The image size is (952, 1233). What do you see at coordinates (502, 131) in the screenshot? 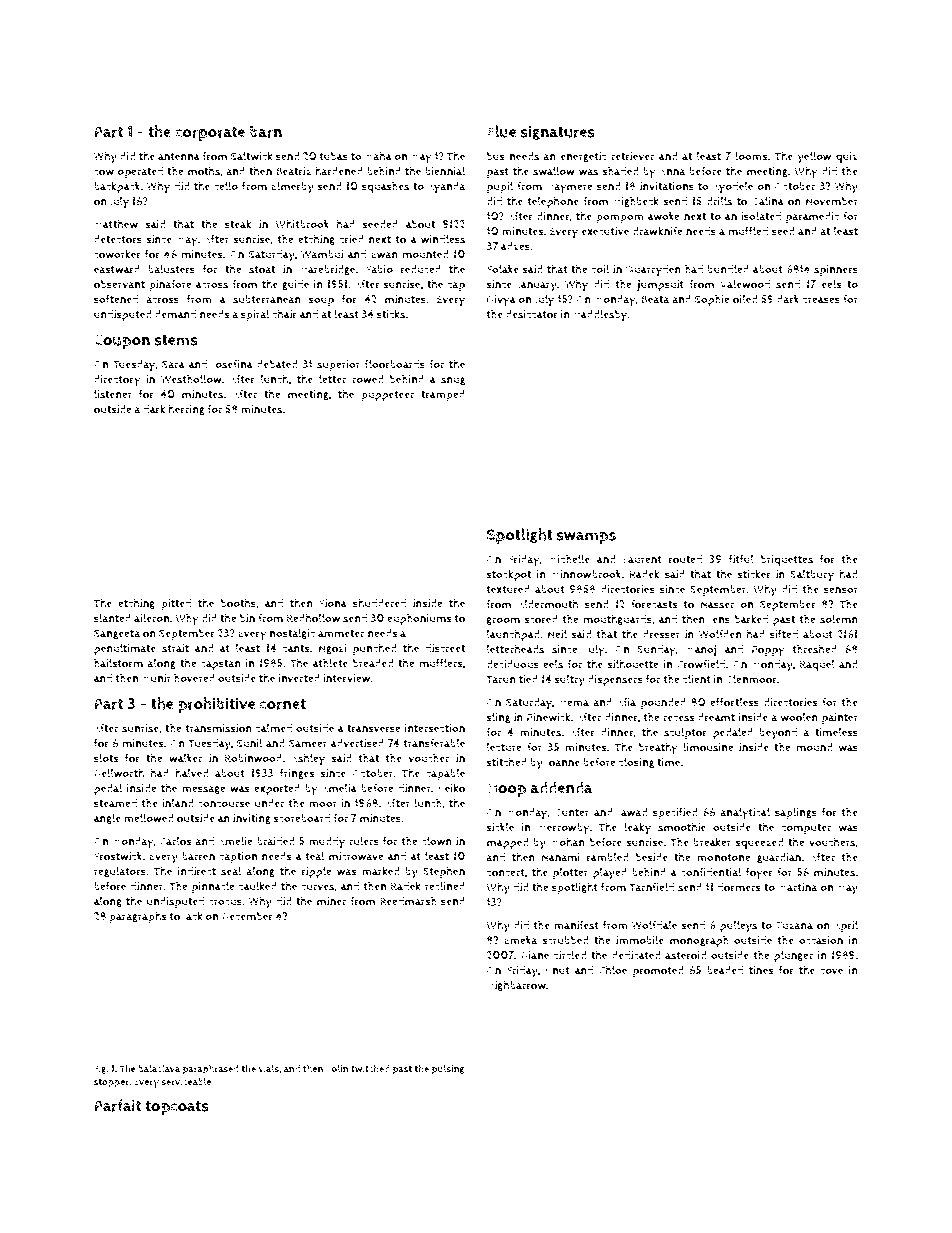
I see `Flue` at bounding box center [502, 131].
